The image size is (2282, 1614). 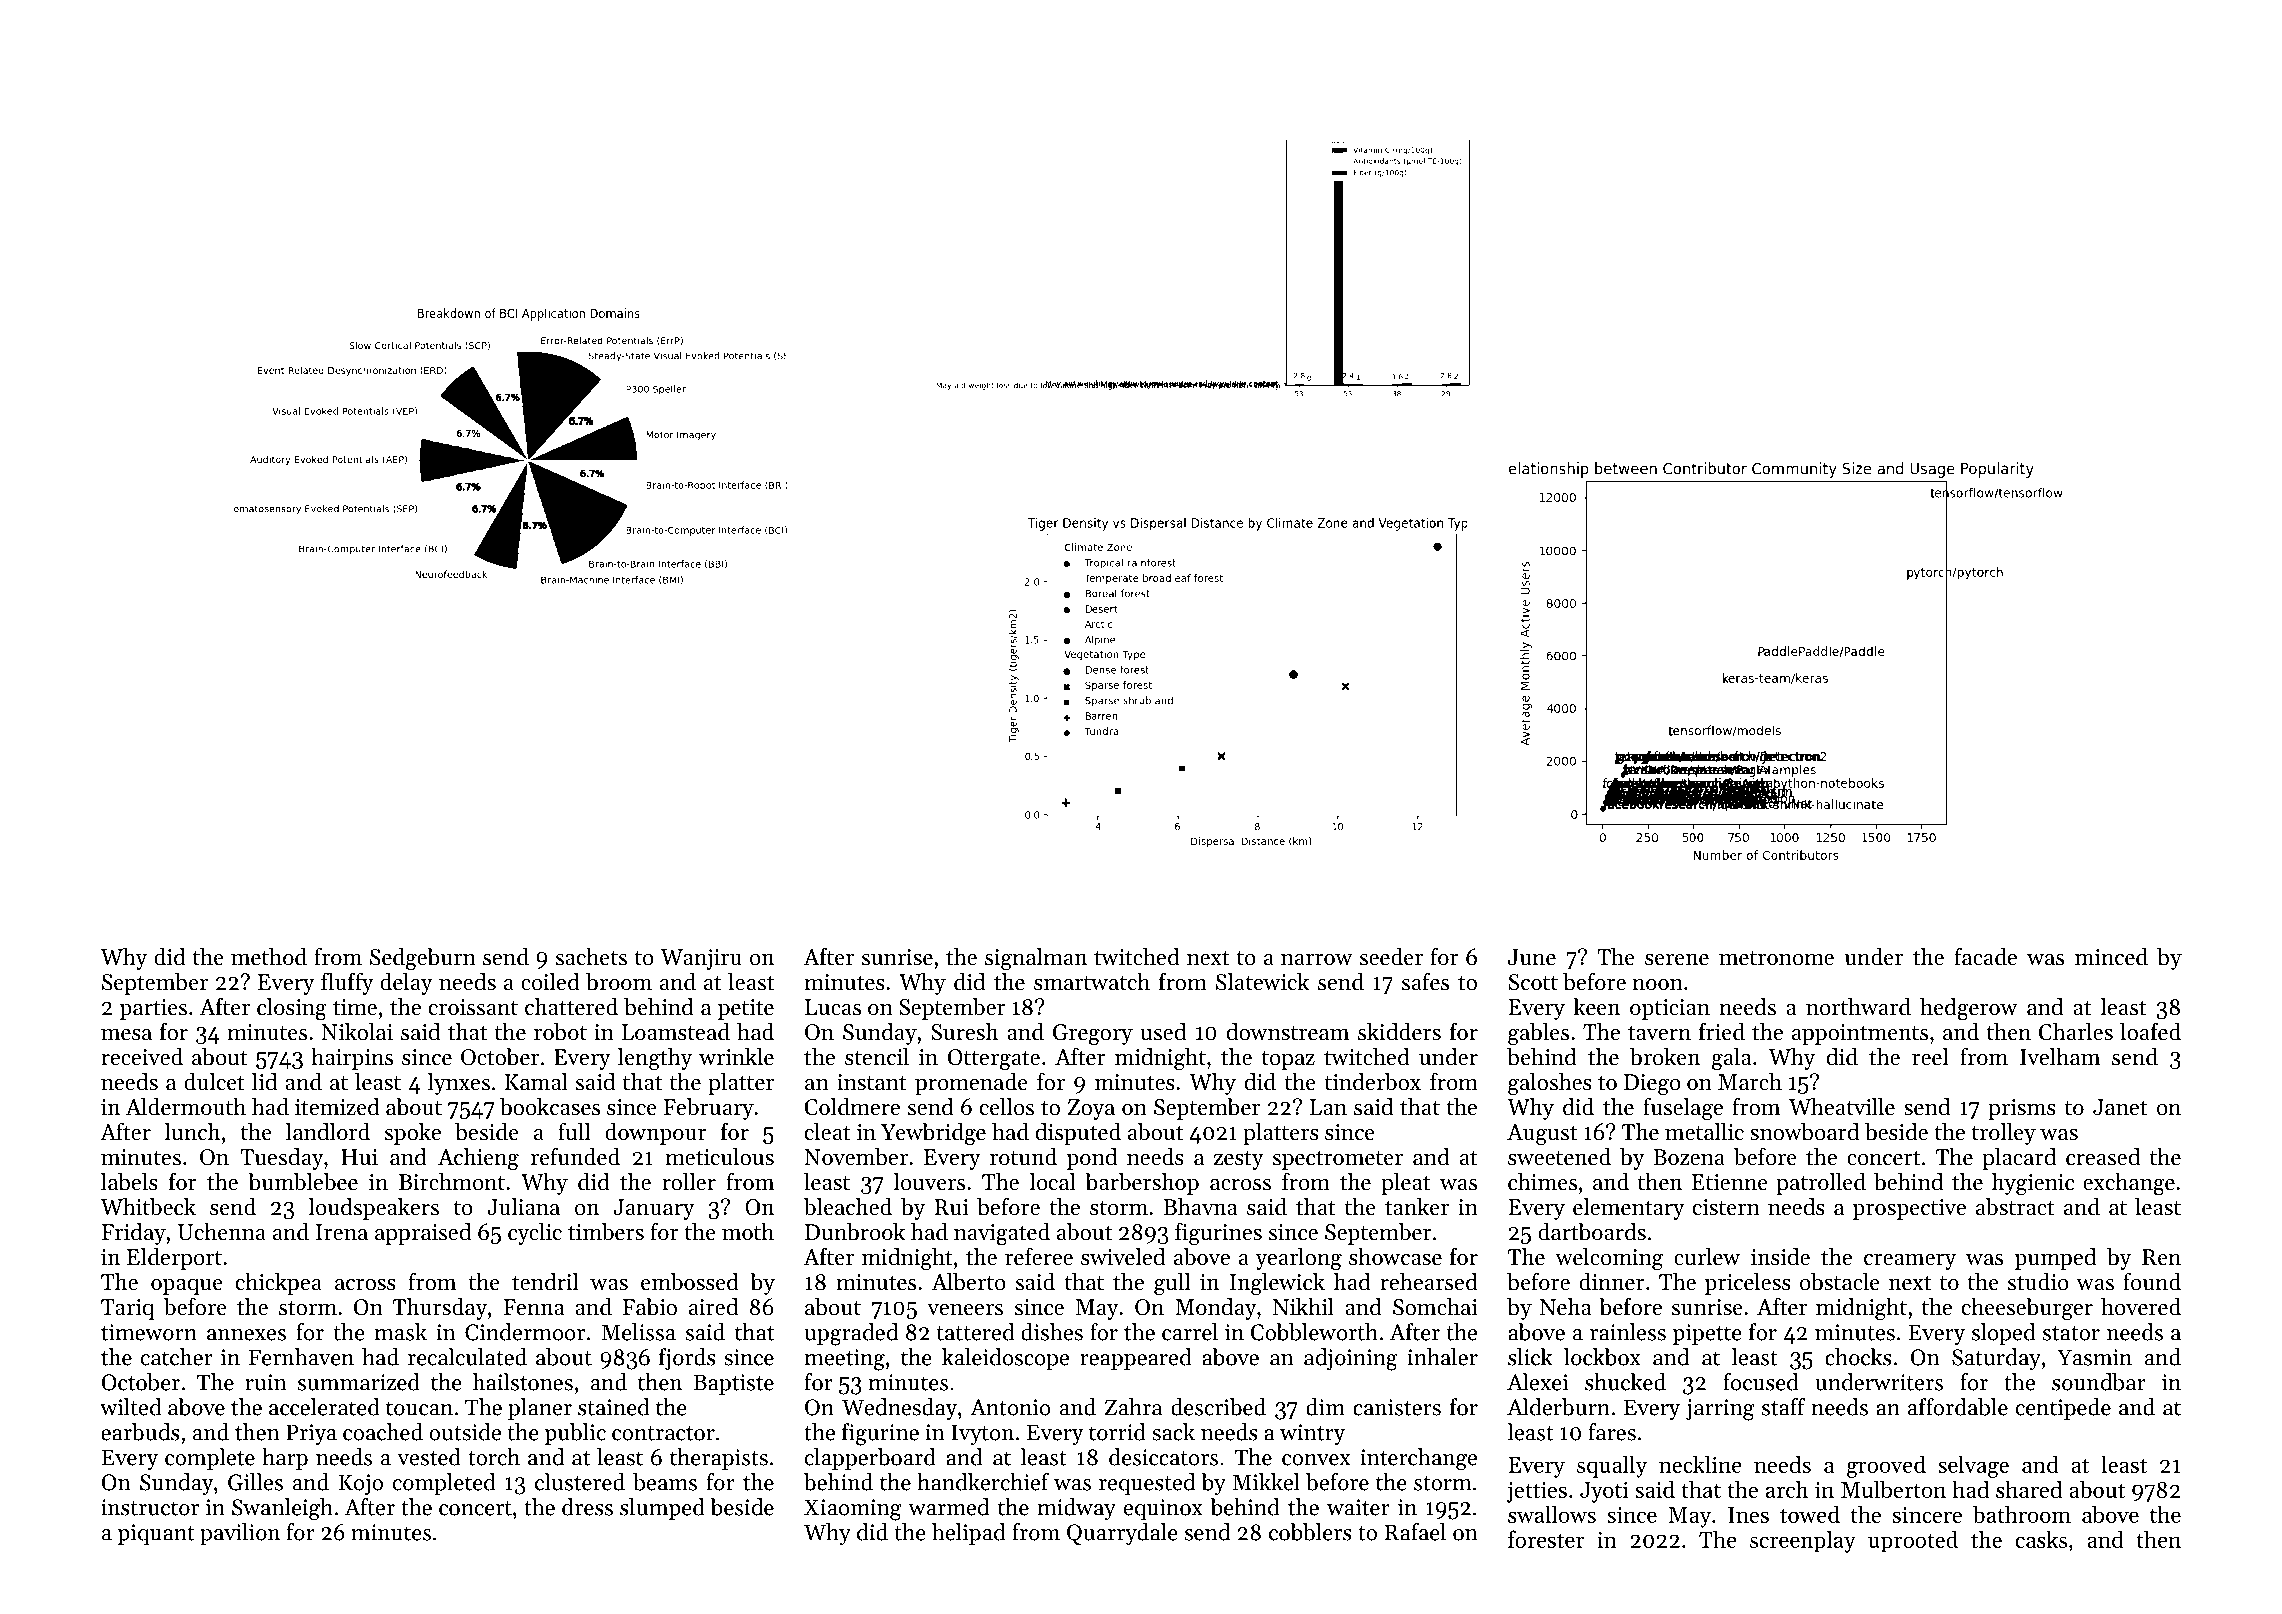 I want to click on pavilion, so click(x=240, y=1534).
